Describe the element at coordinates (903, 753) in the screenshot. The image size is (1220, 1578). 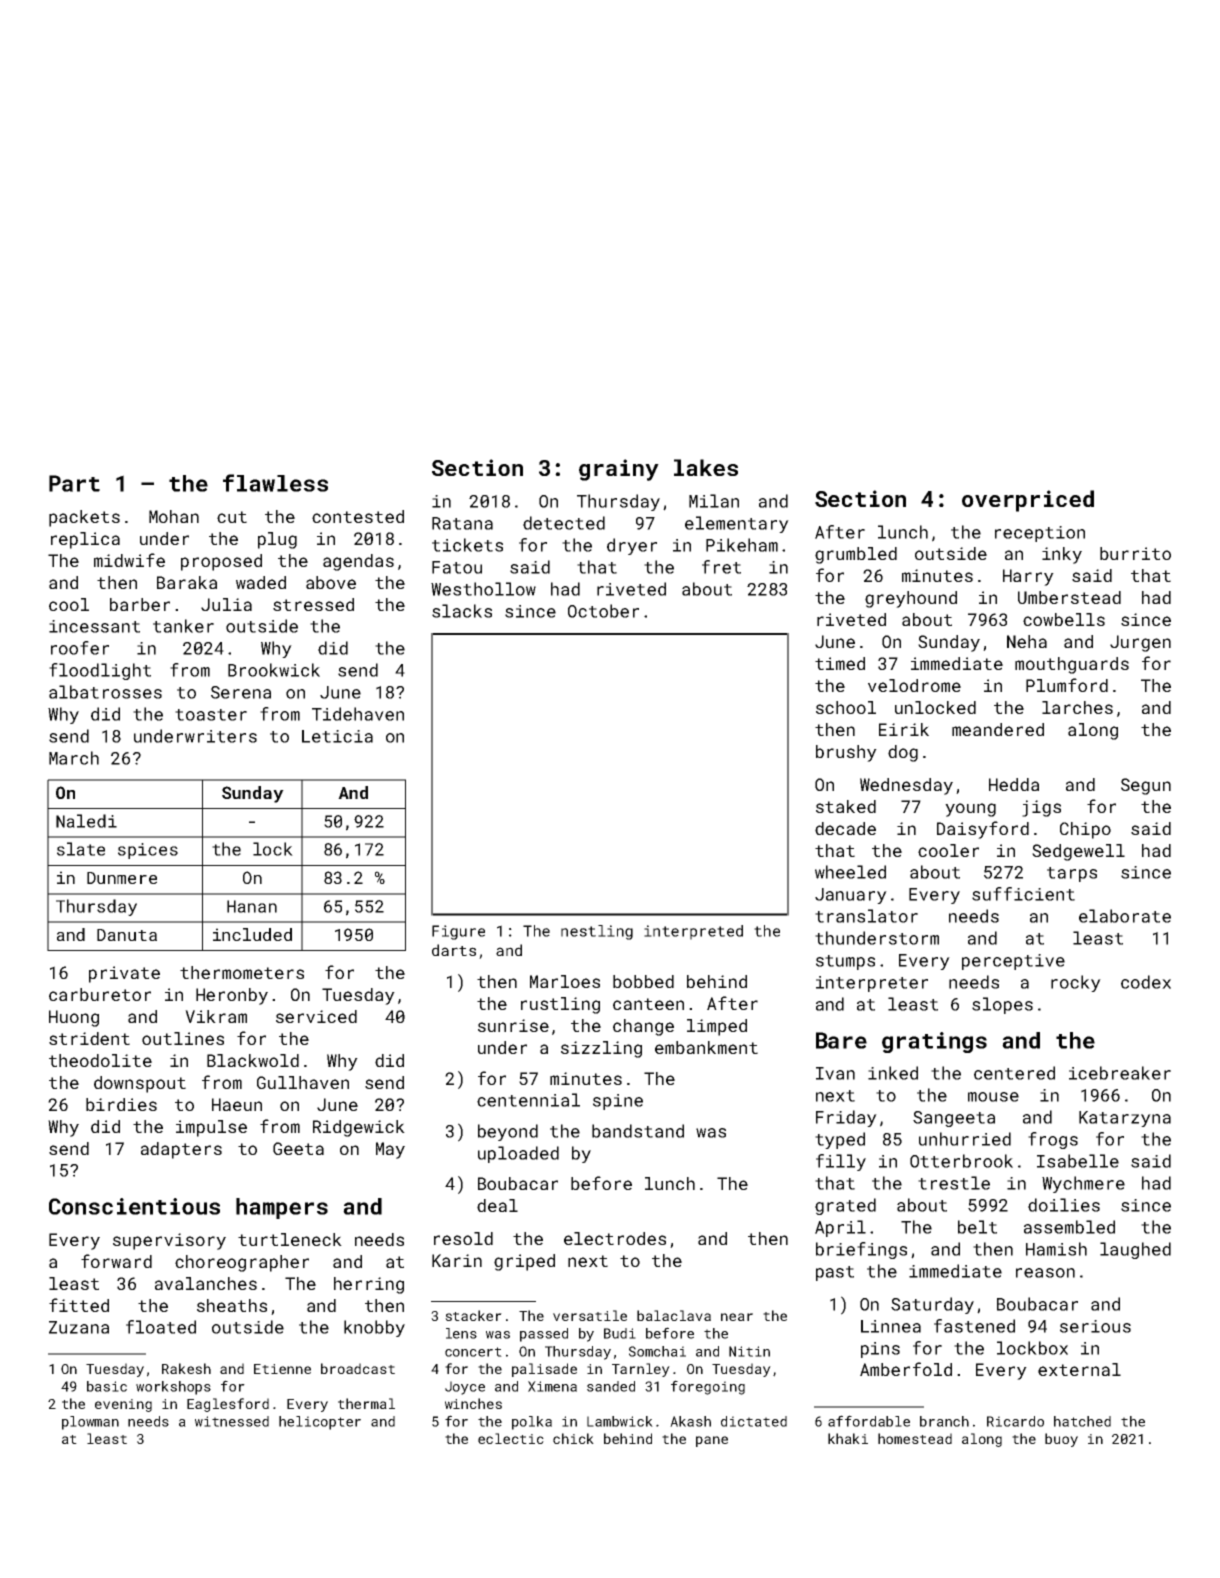
I see `dog` at that location.
